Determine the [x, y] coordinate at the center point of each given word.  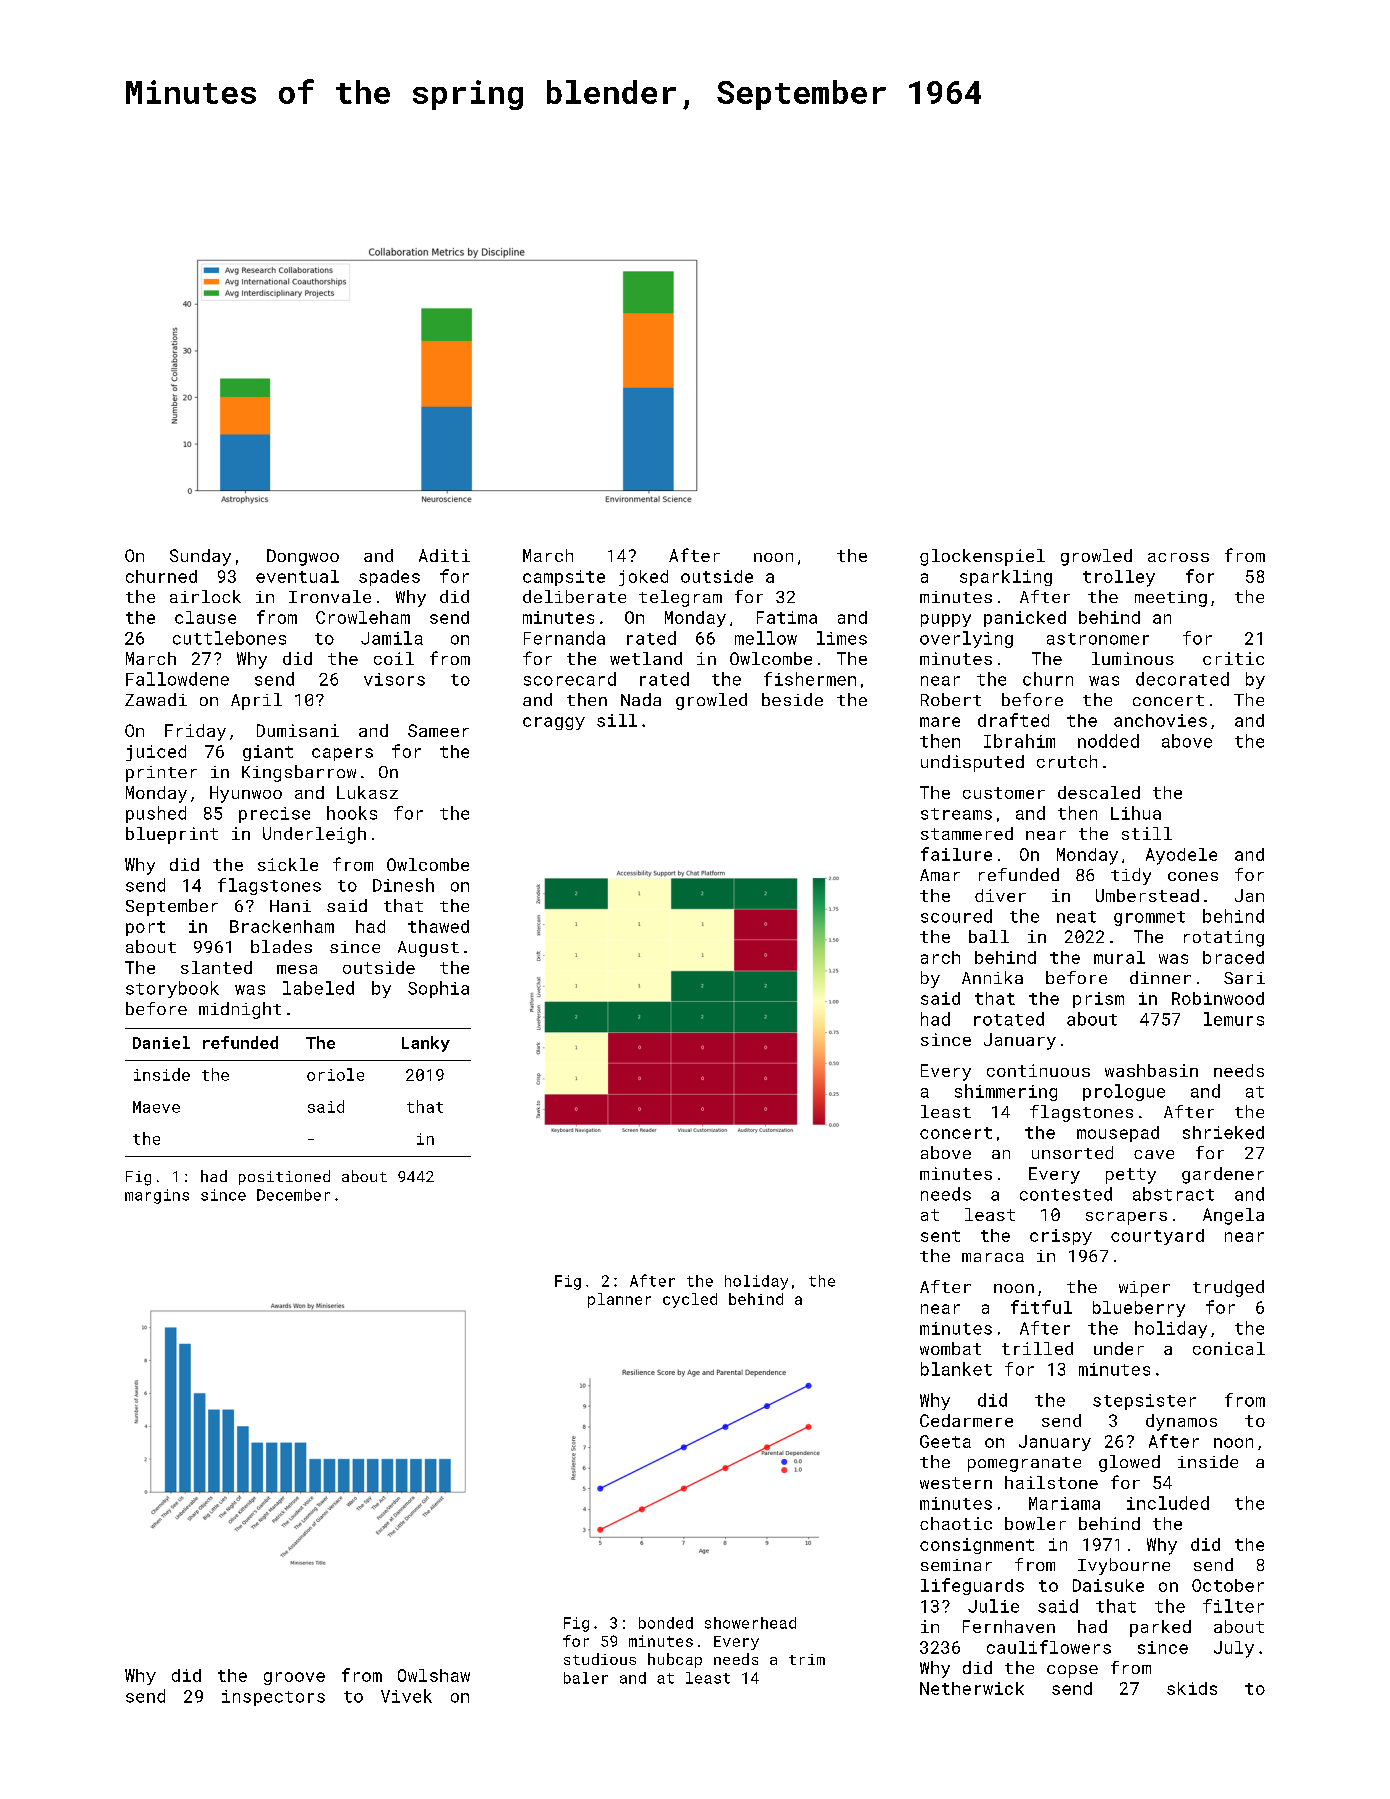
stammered [967, 833]
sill [617, 720]
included [1168, 1503]
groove [294, 1678]
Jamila [392, 638]
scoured [956, 916]
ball [989, 936]
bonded [666, 1623]
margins [157, 1196]
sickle [288, 864]
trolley [1119, 578]
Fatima [787, 617]
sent [940, 1236]
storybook [172, 989]
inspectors [273, 1698]
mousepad [1118, 1134]
